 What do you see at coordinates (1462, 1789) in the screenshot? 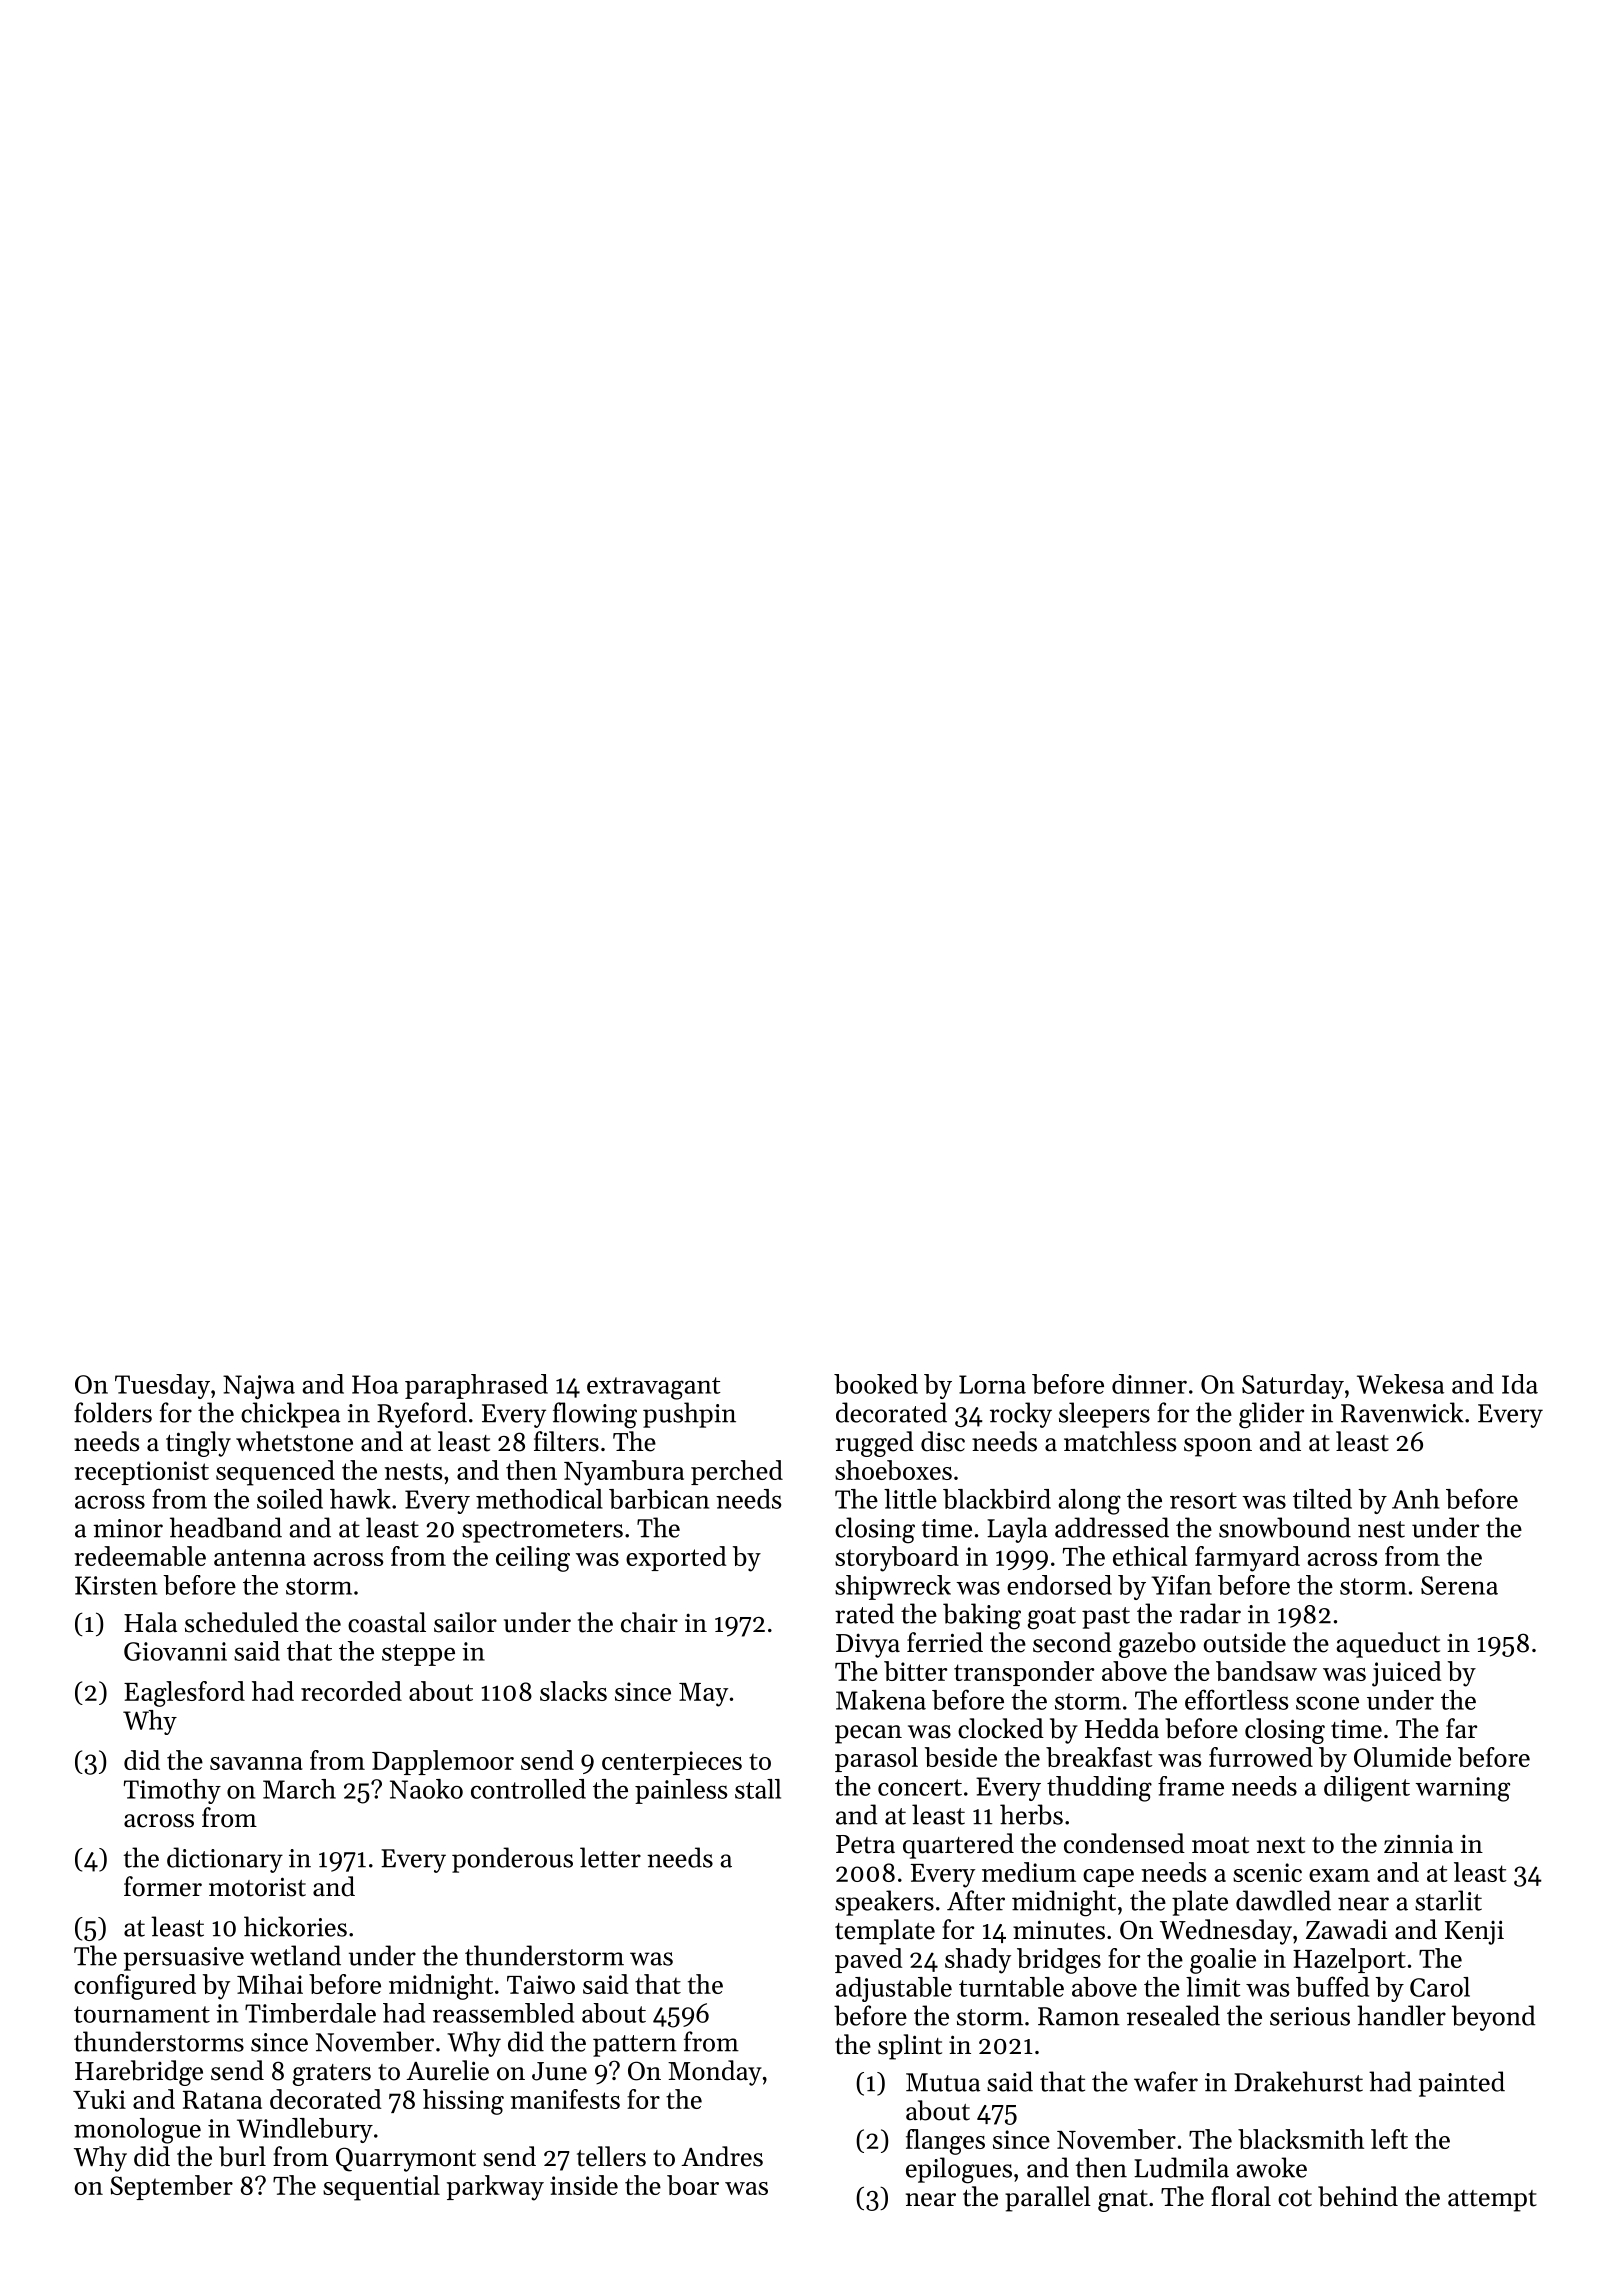
I see `warning` at bounding box center [1462, 1789].
